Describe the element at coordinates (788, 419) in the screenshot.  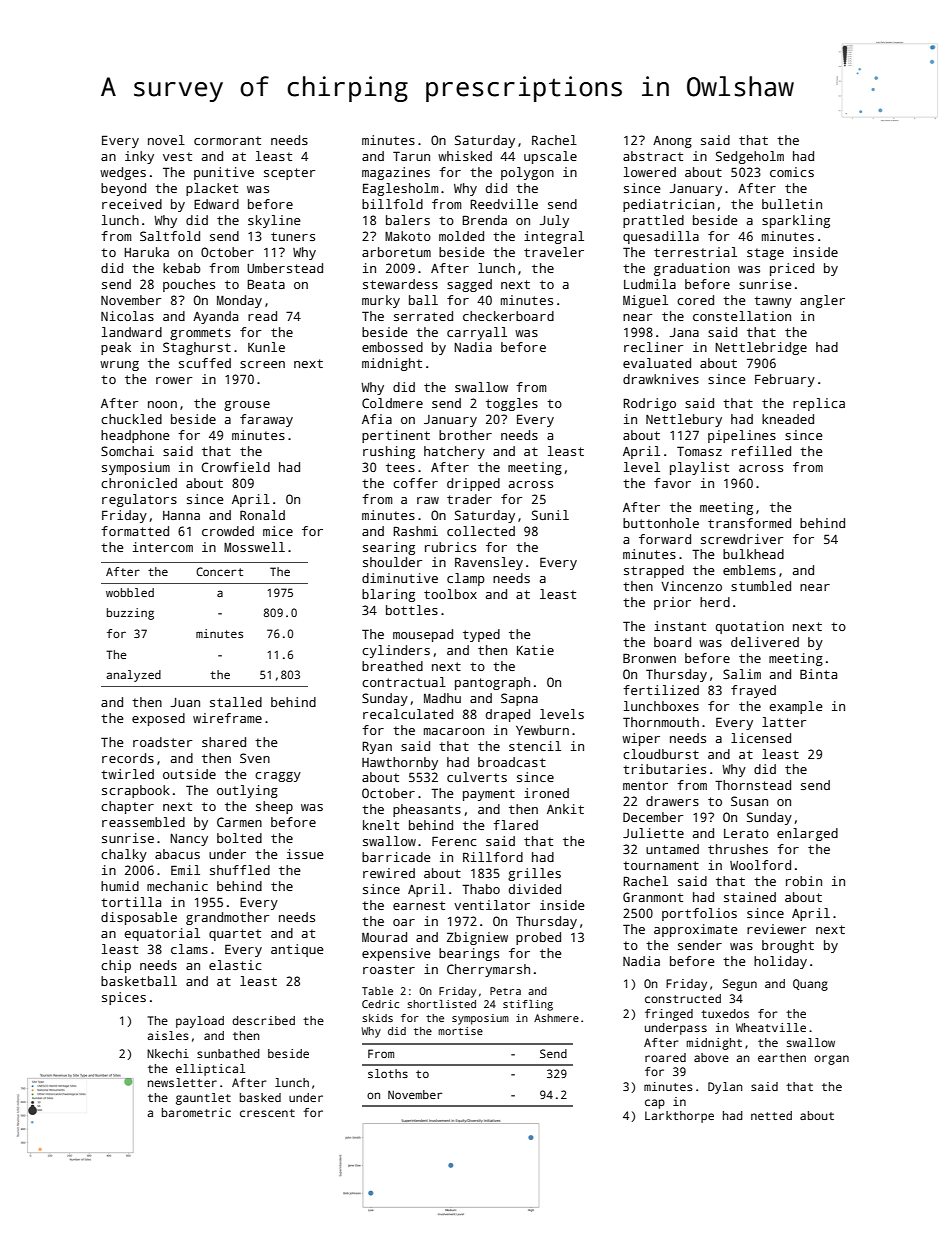
I see `kneaded` at that location.
